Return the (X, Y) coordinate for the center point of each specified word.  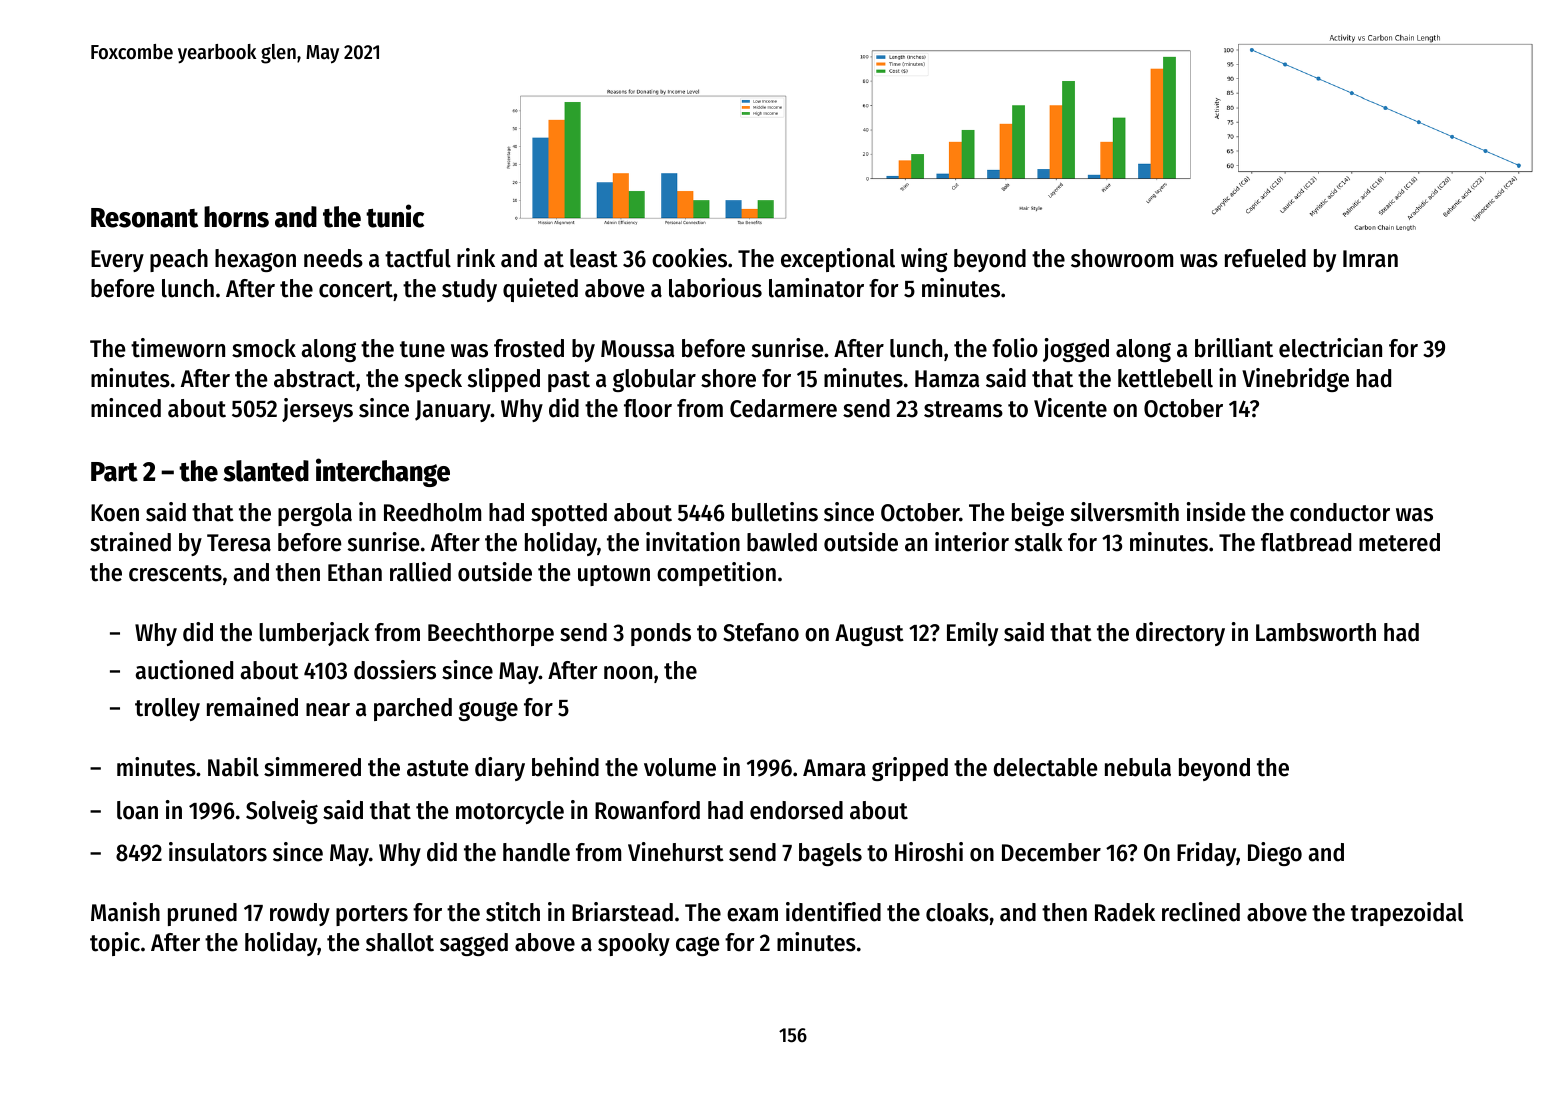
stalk (1039, 542)
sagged (474, 944)
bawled (782, 542)
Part (114, 472)
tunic (395, 216)
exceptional (838, 260)
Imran (1370, 259)
